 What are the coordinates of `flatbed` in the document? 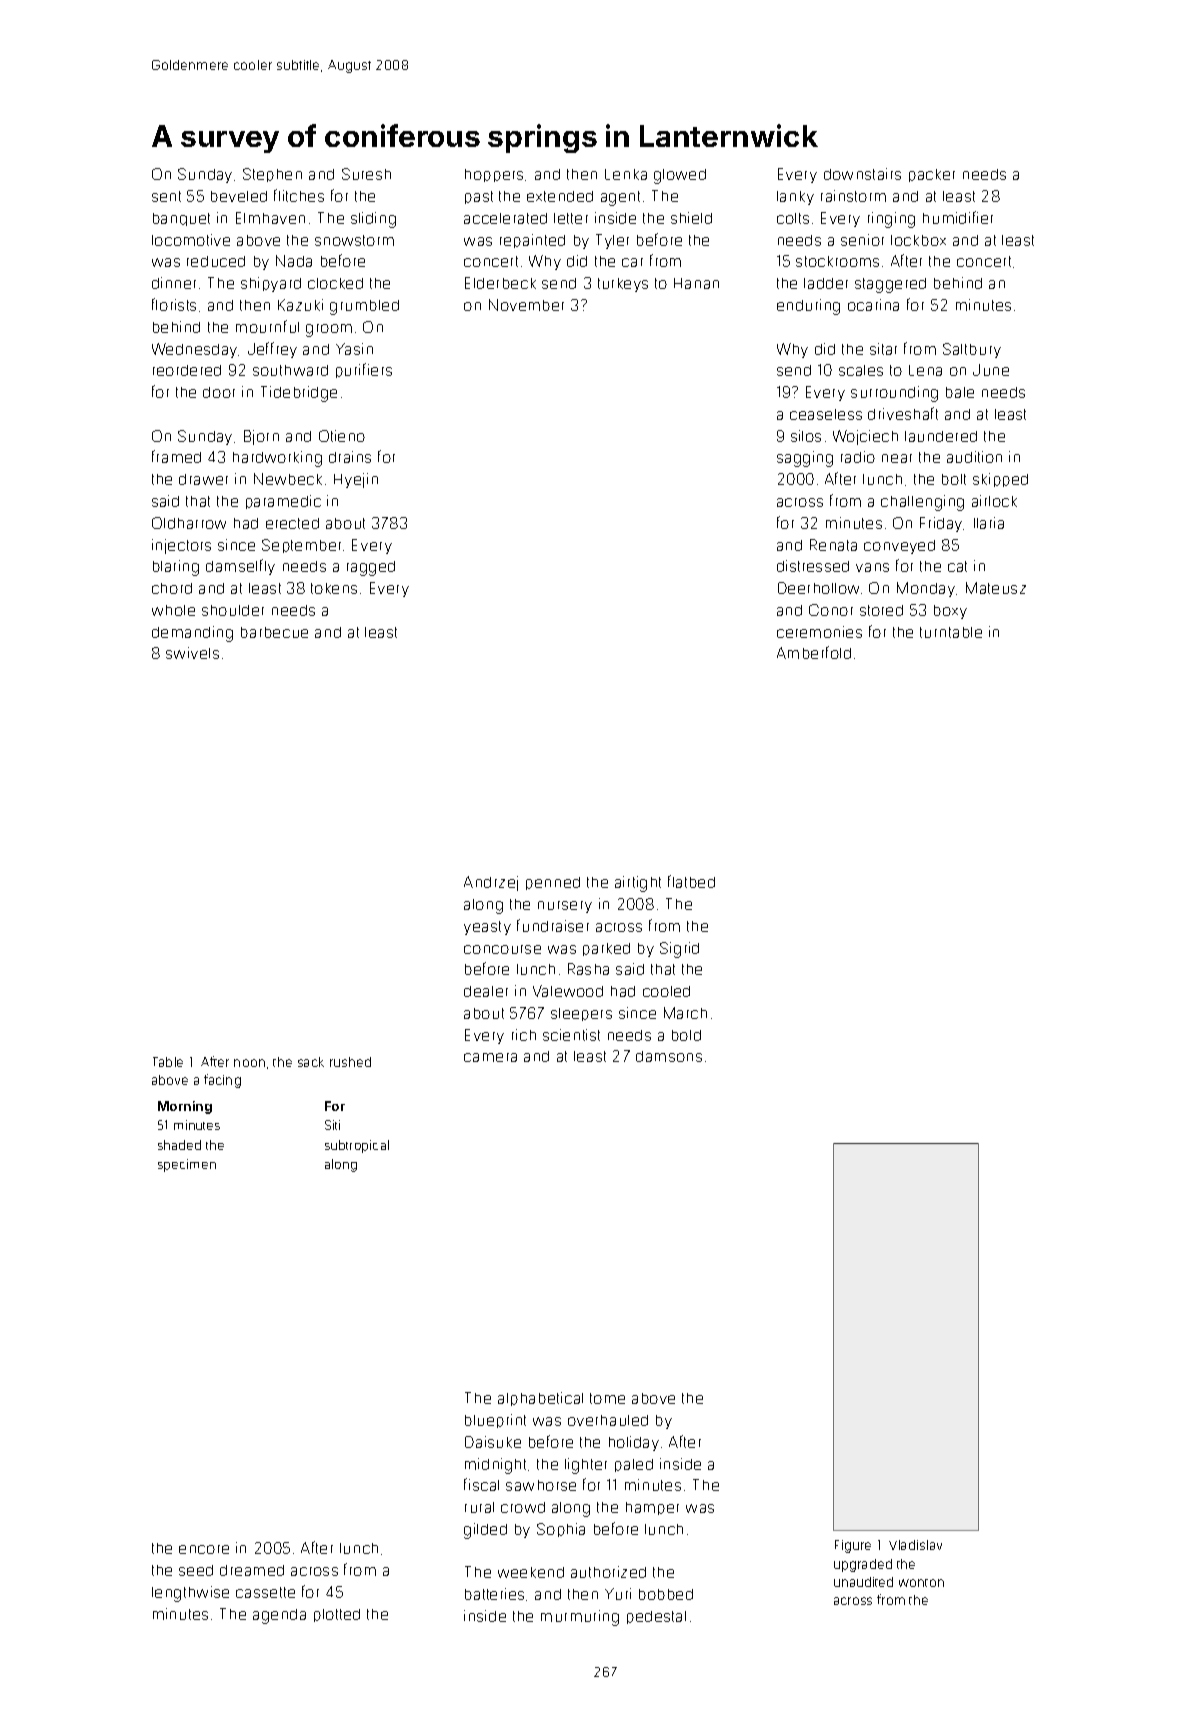 It's located at (691, 881).
